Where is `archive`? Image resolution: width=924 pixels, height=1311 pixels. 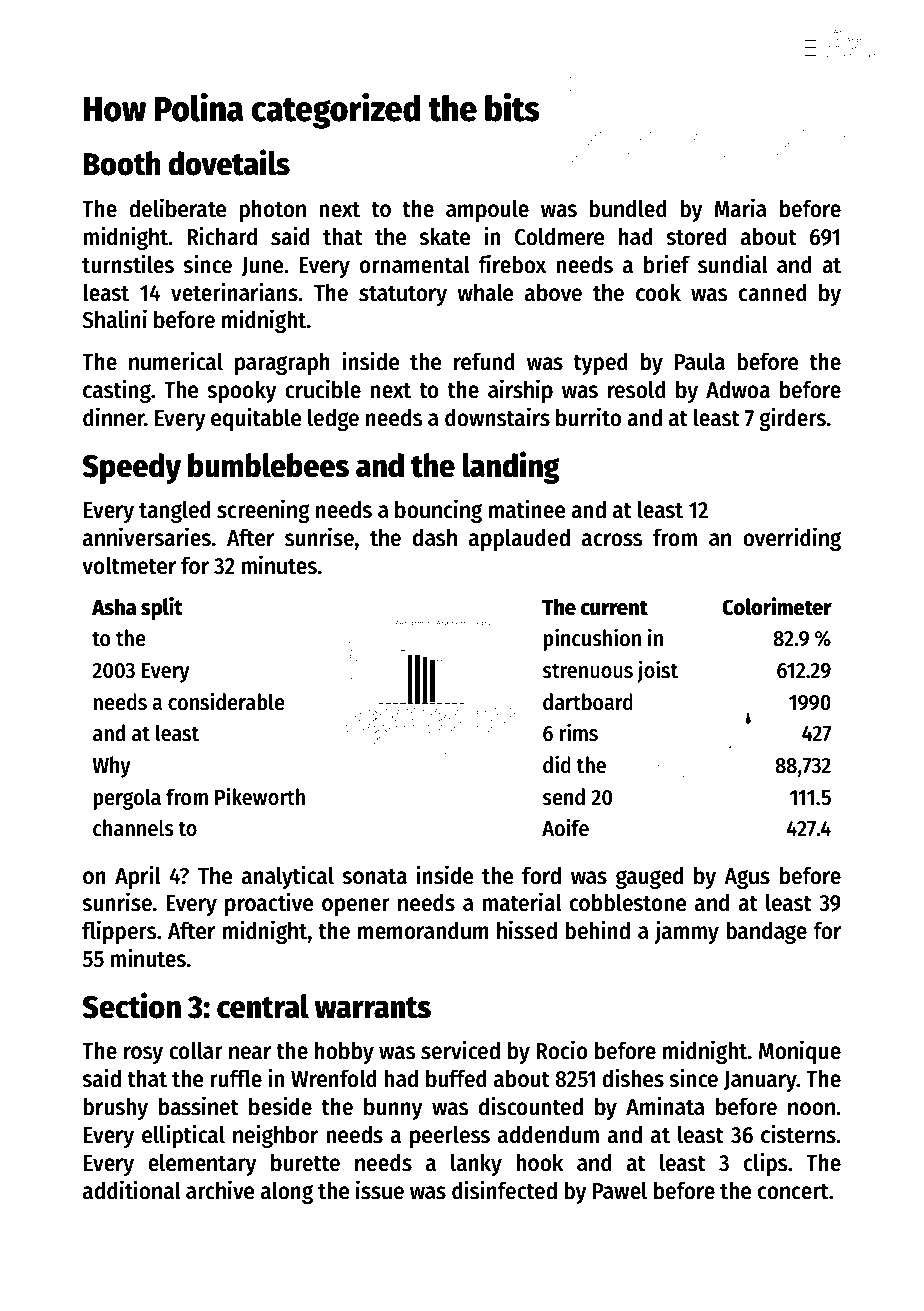 archive is located at coordinates (220, 1190).
